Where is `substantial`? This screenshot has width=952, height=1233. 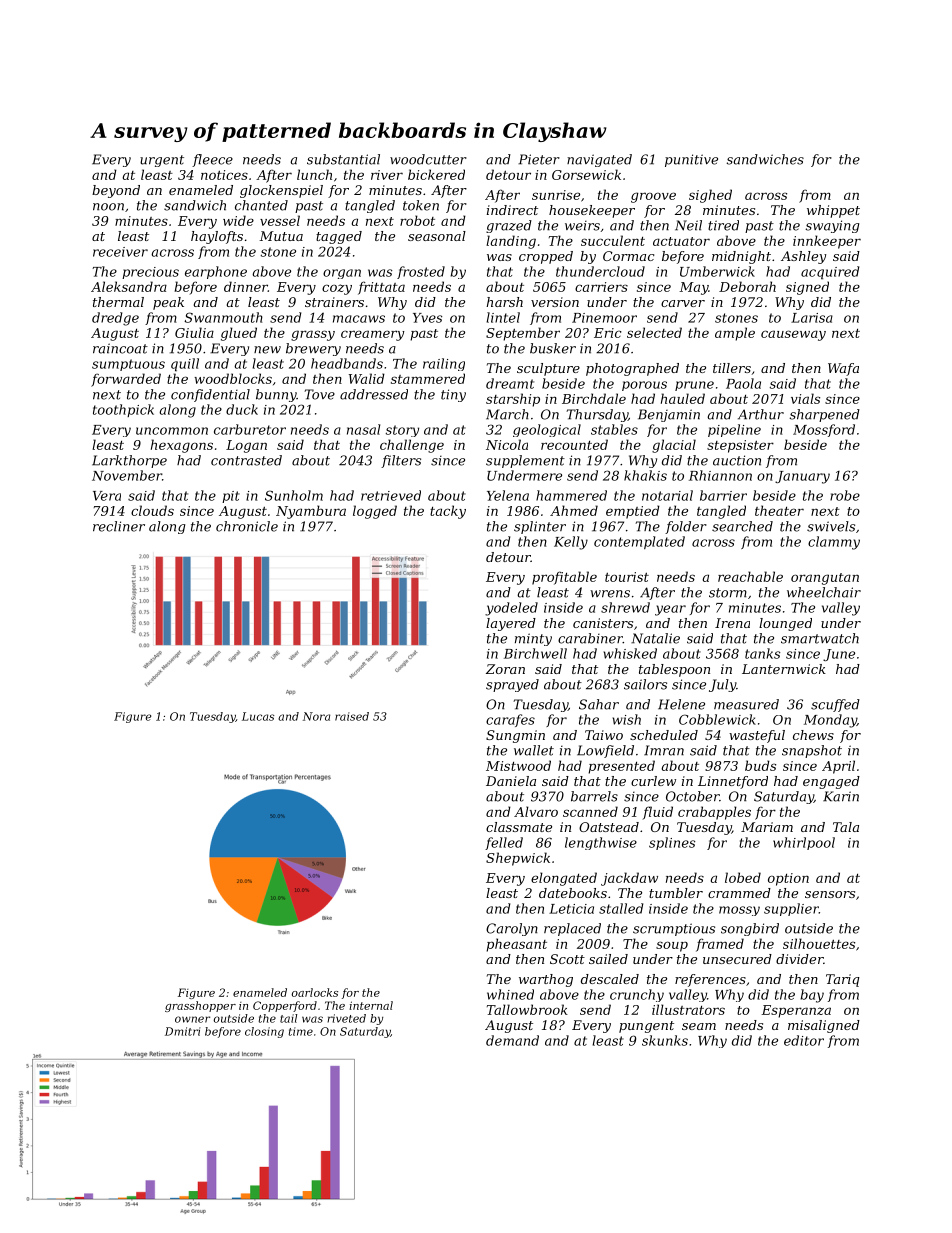
substantial is located at coordinates (343, 159).
